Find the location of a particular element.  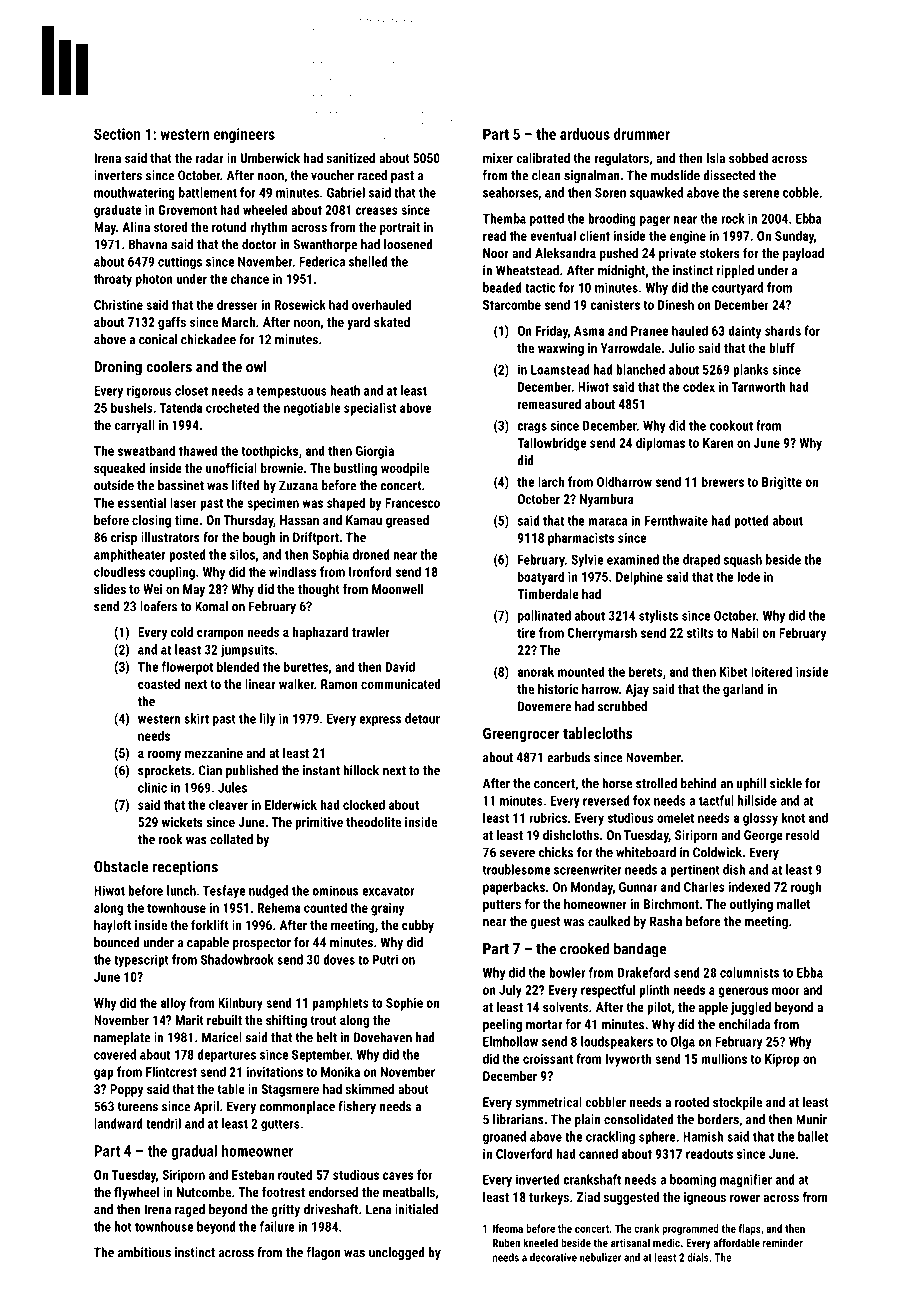

Aleksandra is located at coordinates (565, 253).
